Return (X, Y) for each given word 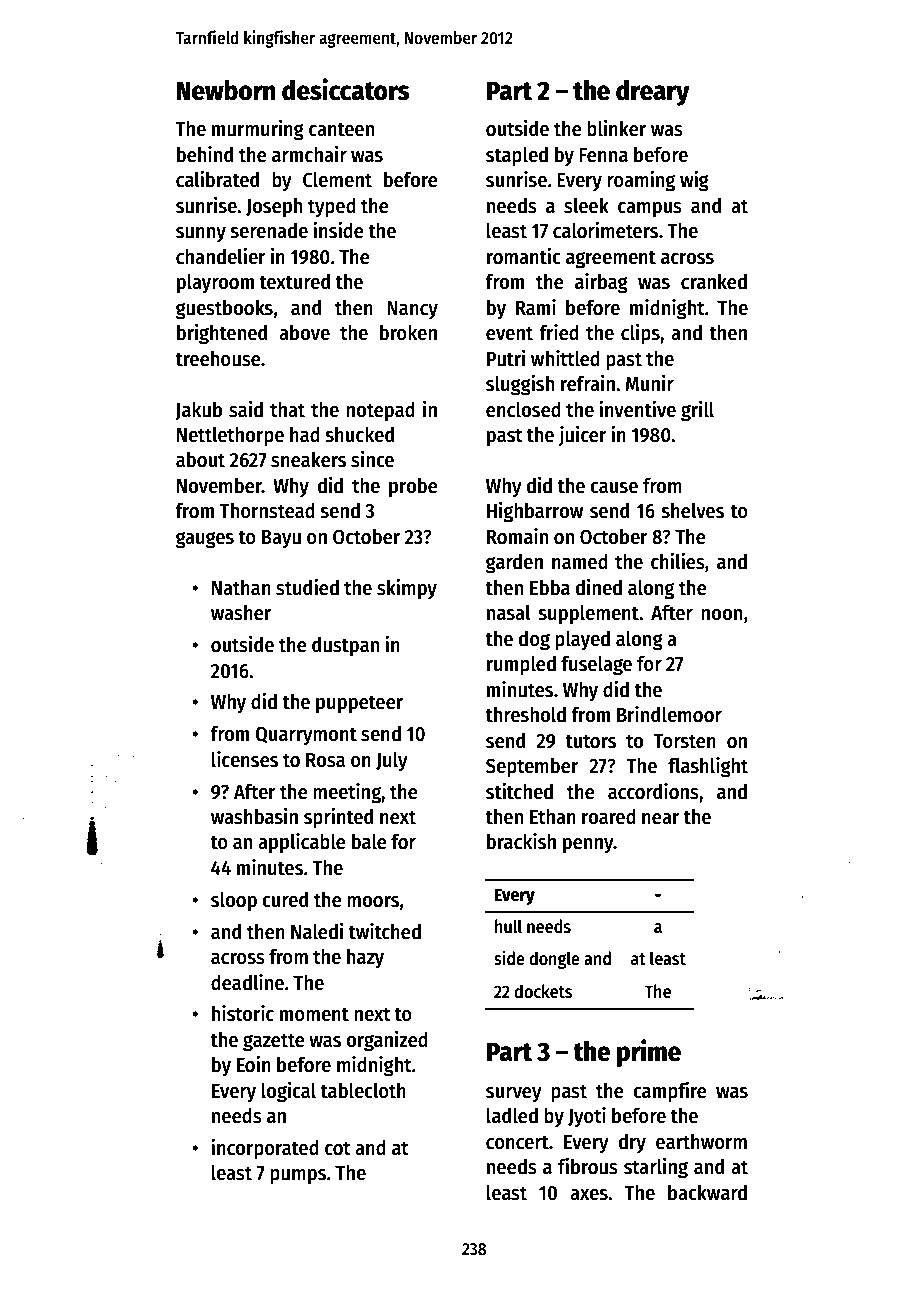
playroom (215, 284)
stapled (517, 156)
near (661, 819)
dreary (653, 93)
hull (508, 926)
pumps (298, 1177)
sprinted (338, 818)
